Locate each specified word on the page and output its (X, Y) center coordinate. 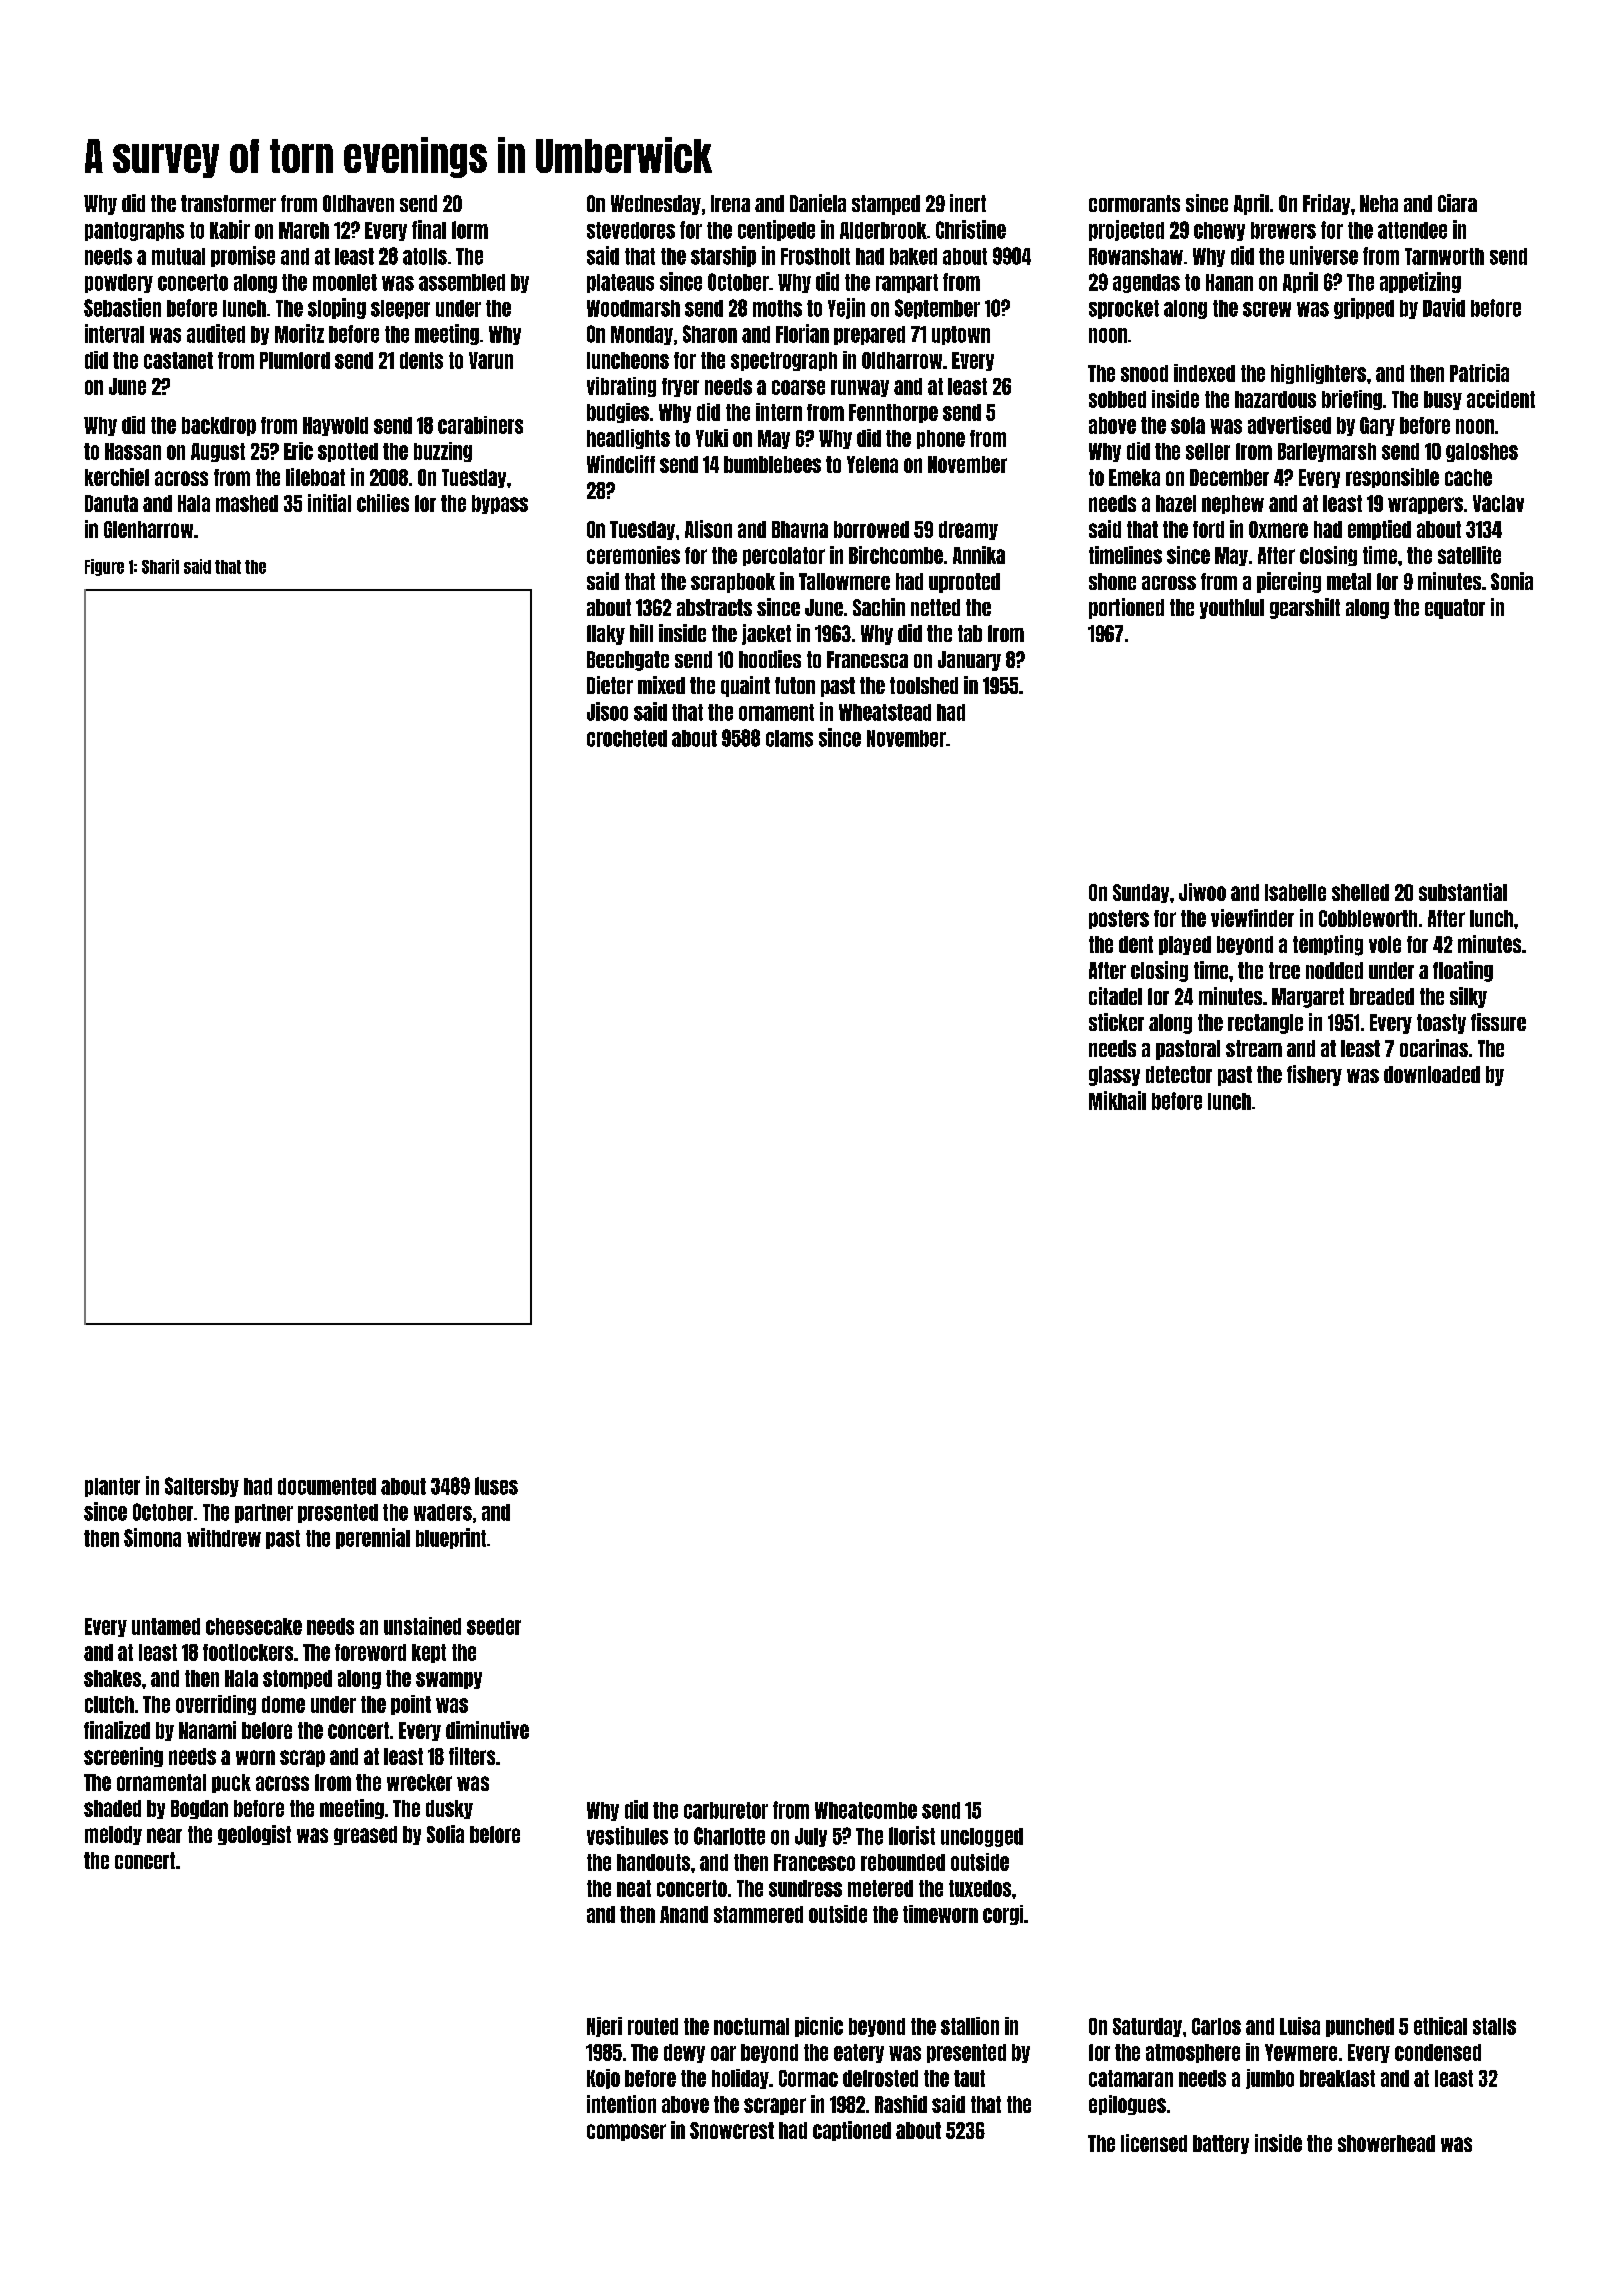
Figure (104, 567)
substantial (1463, 892)
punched (1360, 2027)
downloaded (1432, 1074)
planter (112, 1487)
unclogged (982, 1837)
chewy (1219, 231)
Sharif (160, 566)
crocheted (627, 738)
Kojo (603, 2079)
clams (789, 738)
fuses (496, 1486)
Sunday (1141, 893)
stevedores (631, 230)
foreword (370, 1652)
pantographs (134, 231)
